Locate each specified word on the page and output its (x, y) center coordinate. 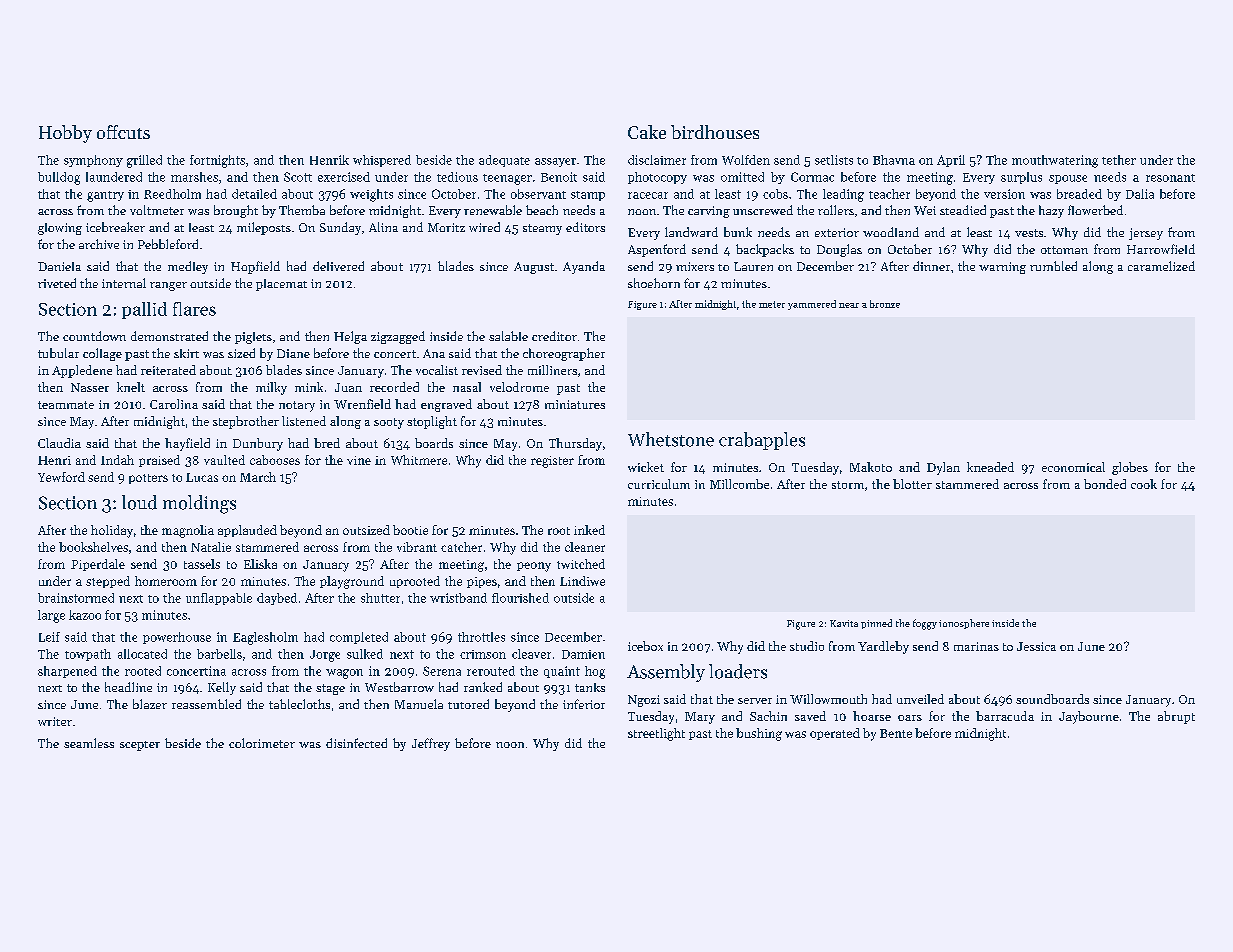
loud (139, 502)
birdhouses (715, 132)
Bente (896, 733)
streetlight (656, 734)
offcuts (123, 132)
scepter (140, 746)
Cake (647, 132)
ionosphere (964, 624)
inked (589, 530)
